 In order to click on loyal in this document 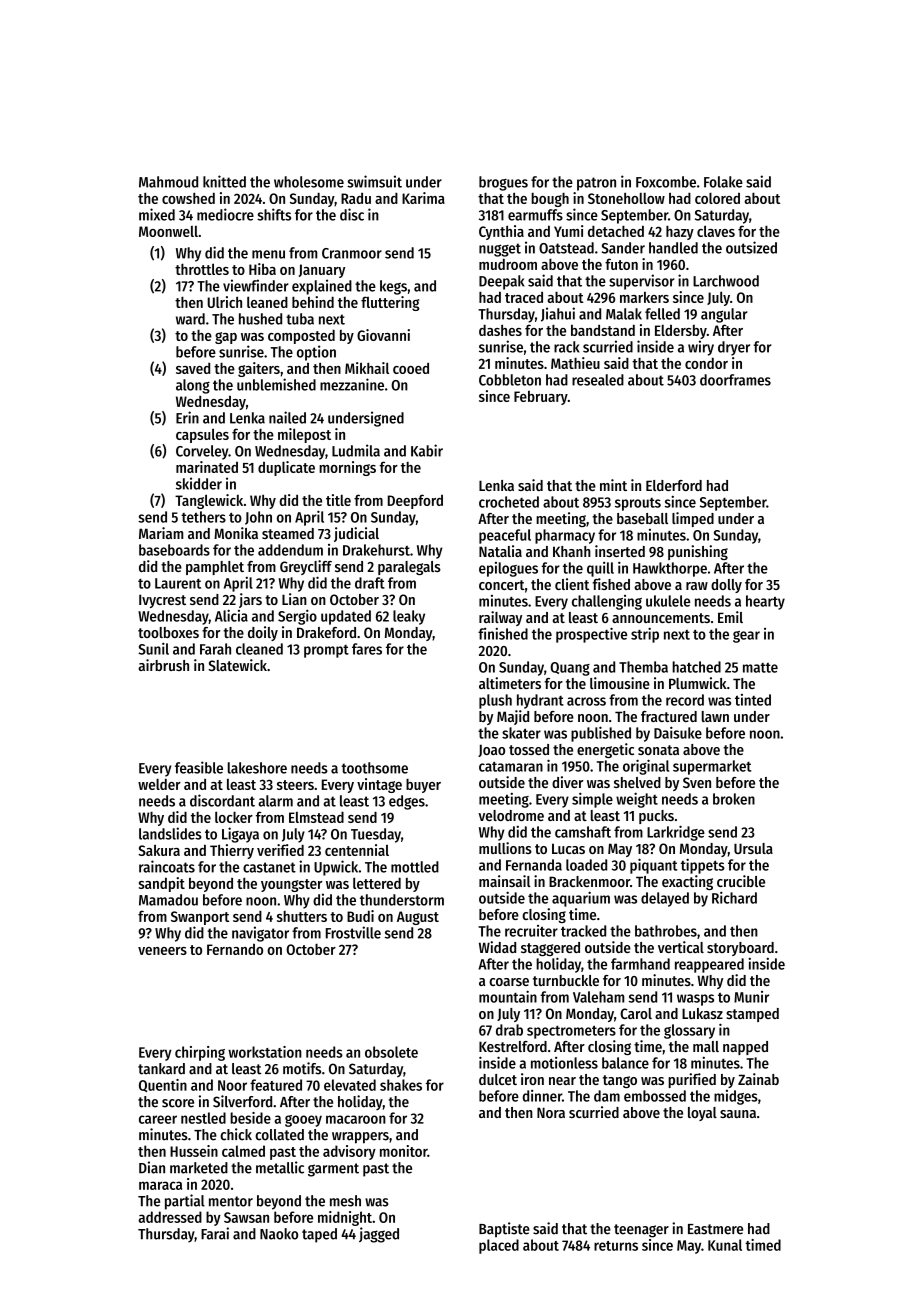, I will do `click(702, 1114)`.
